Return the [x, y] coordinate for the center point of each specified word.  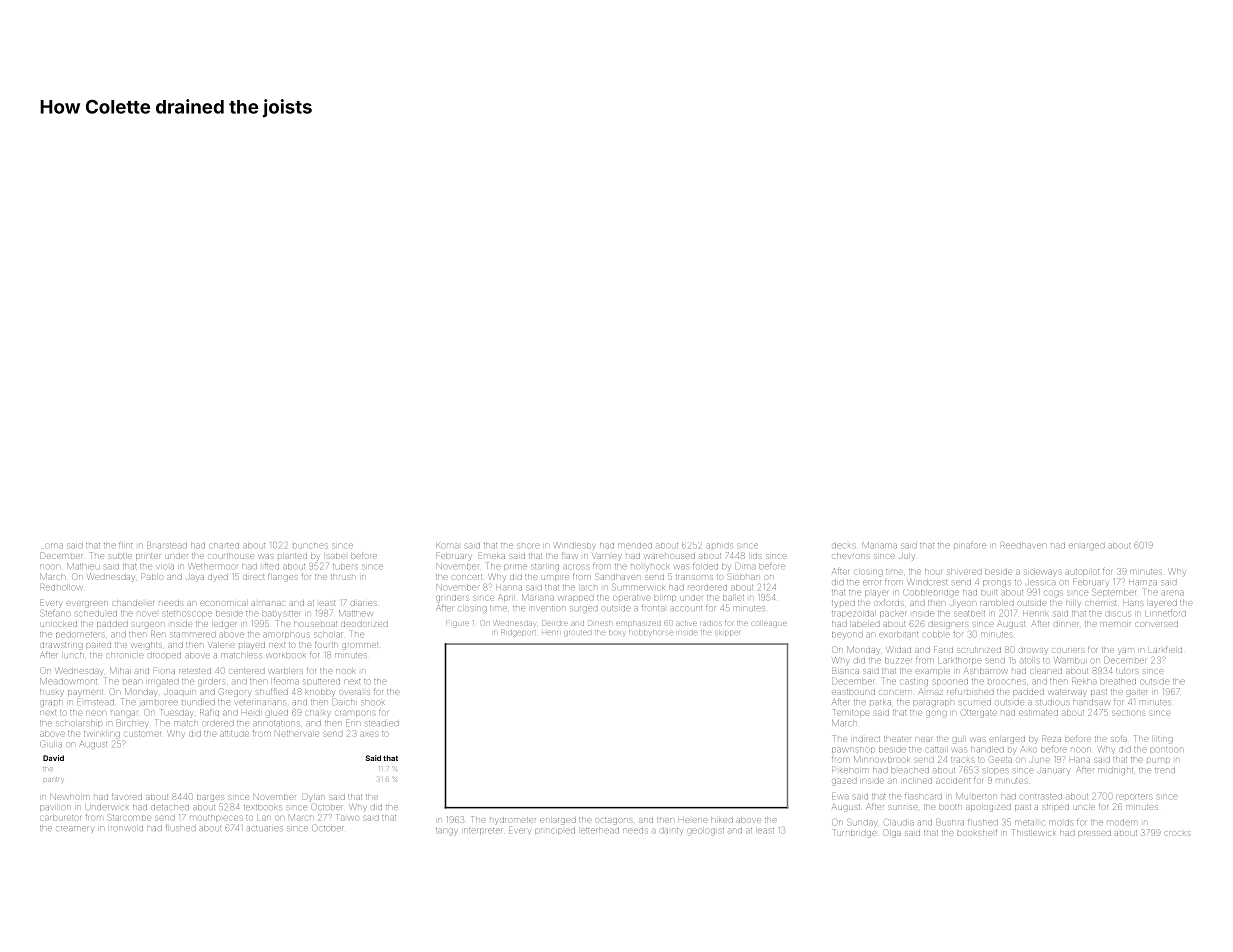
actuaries [265, 828]
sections [1128, 713]
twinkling [102, 734]
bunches [310, 545]
